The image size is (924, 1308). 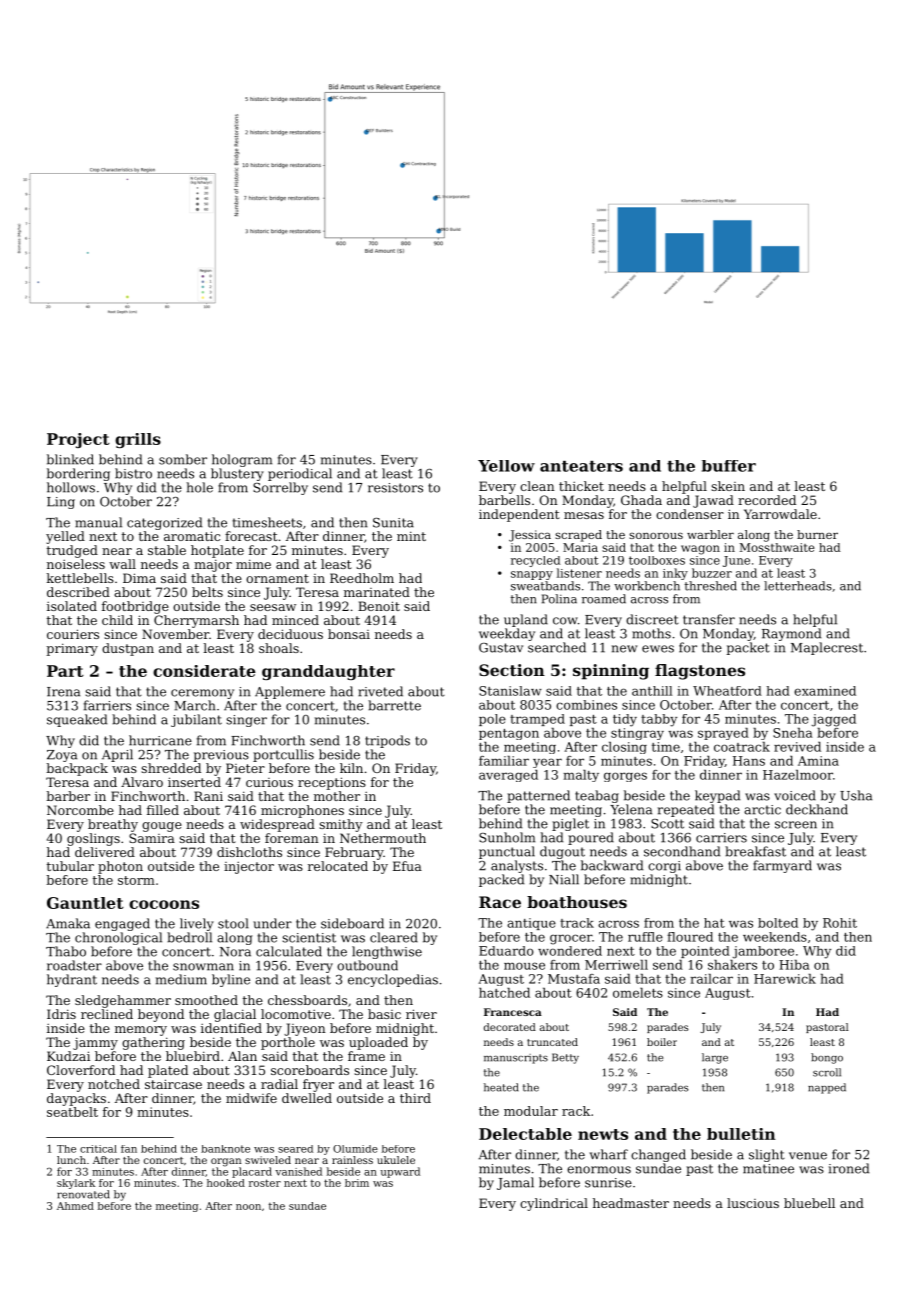 What do you see at coordinates (796, 825) in the page?
I see `screen` at bounding box center [796, 825].
